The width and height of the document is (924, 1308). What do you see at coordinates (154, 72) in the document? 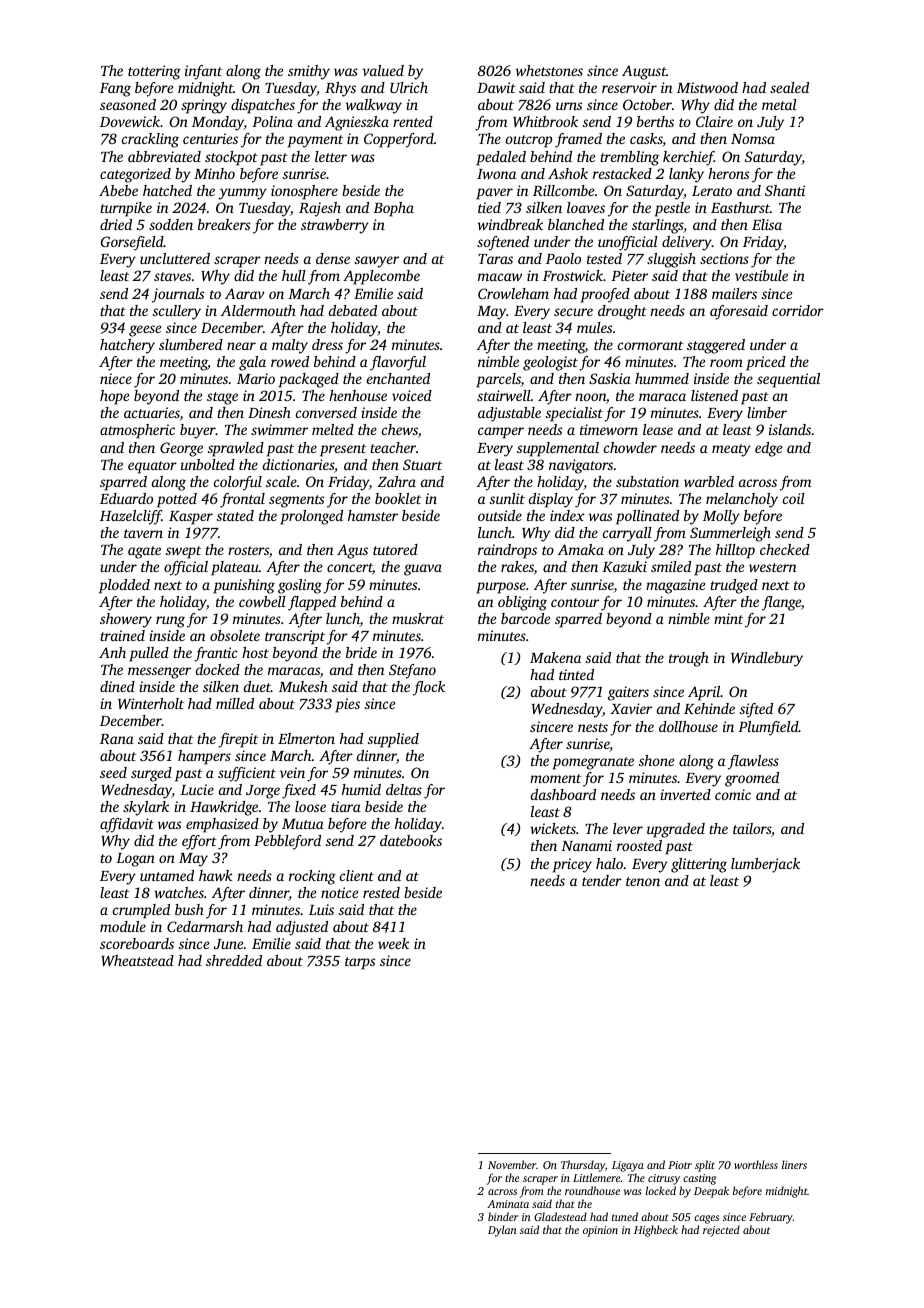
I see `tottering` at bounding box center [154, 72].
